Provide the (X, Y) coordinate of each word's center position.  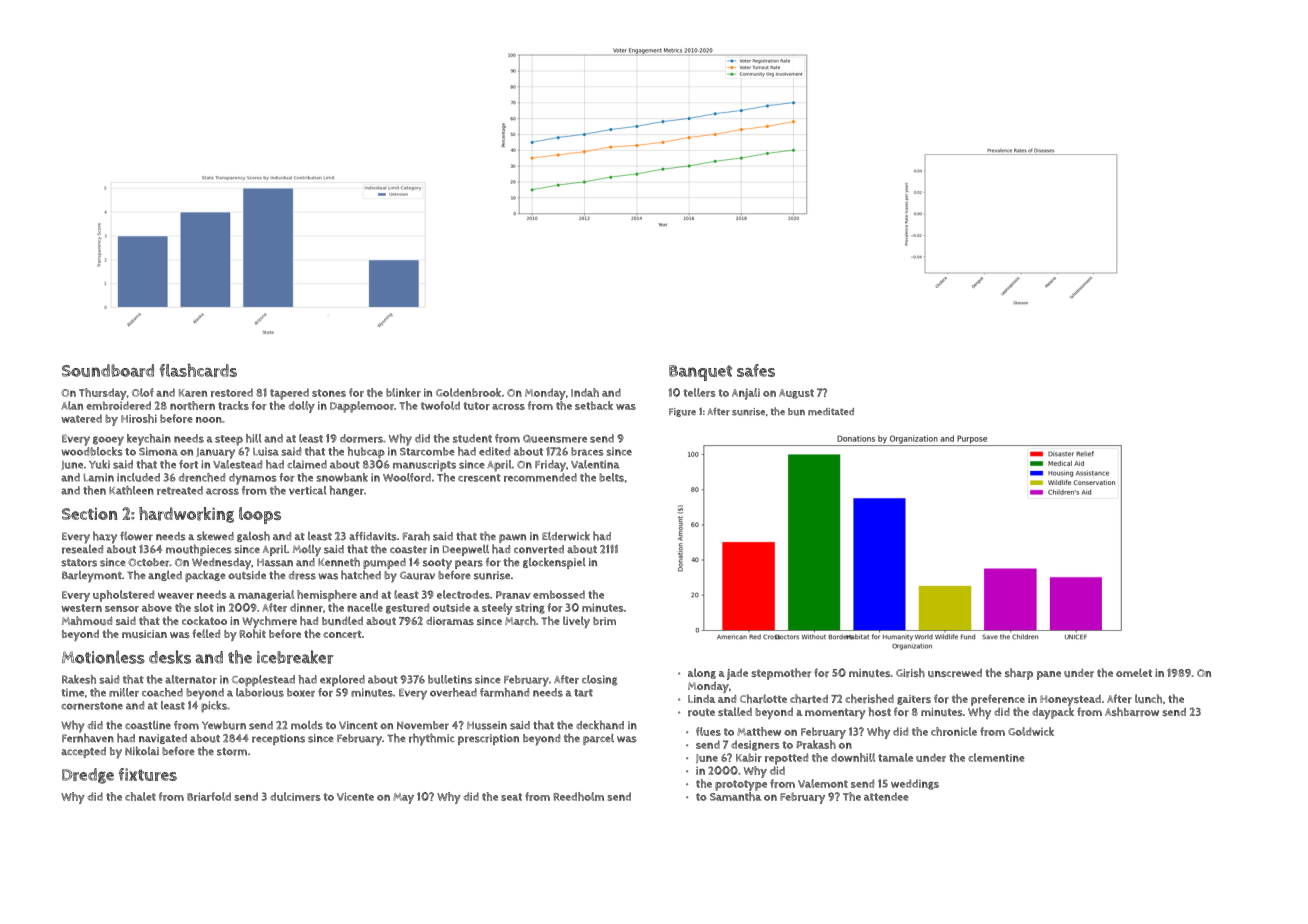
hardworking (186, 515)
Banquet (700, 373)
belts (611, 477)
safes (756, 370)
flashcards (198, 370)
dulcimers (295, 796)
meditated (831, 411)
